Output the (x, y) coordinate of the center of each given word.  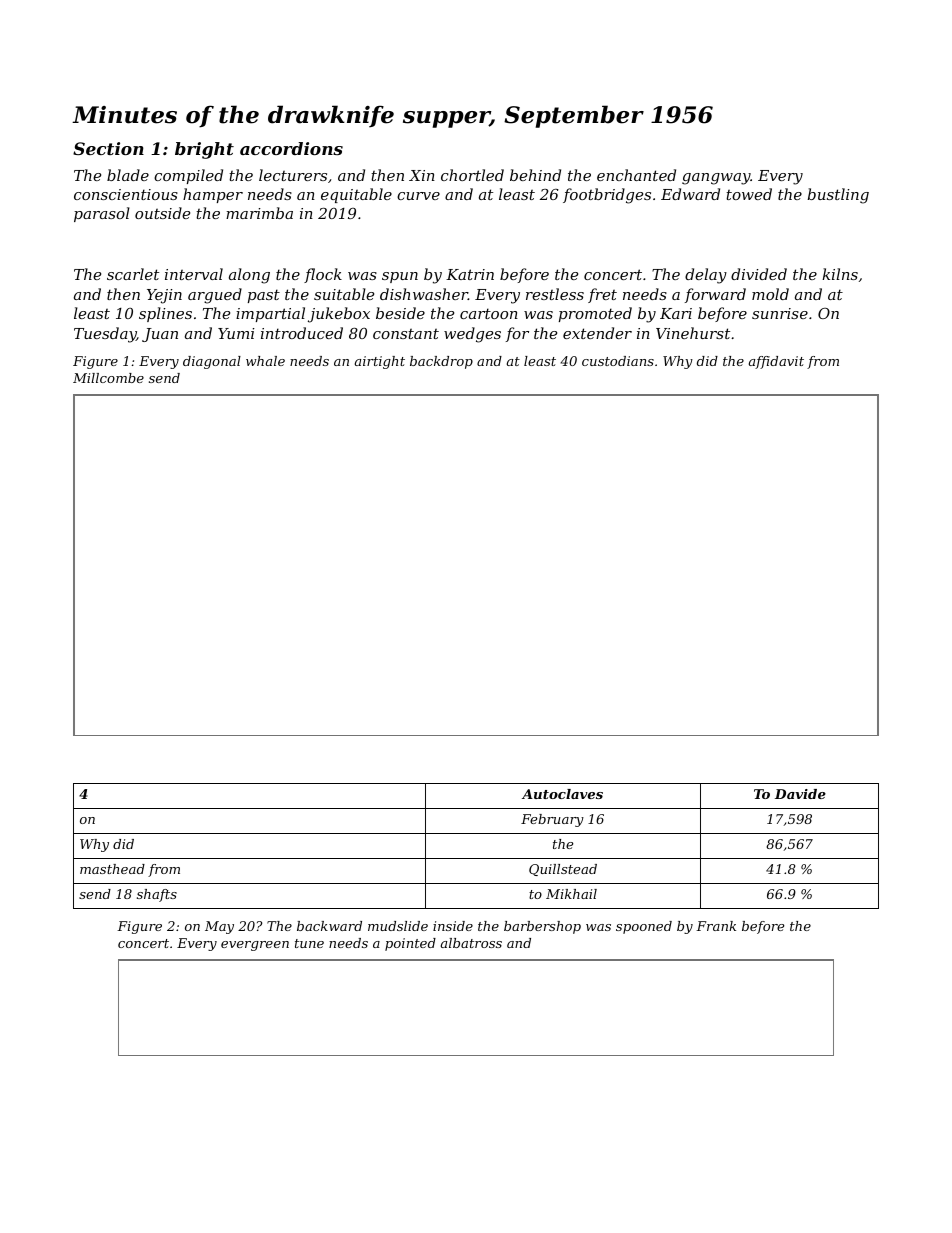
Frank (716, 926)
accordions (291, 148)
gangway (716, 179)
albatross (471, 943)
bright (204, 150)
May (219, 927)
